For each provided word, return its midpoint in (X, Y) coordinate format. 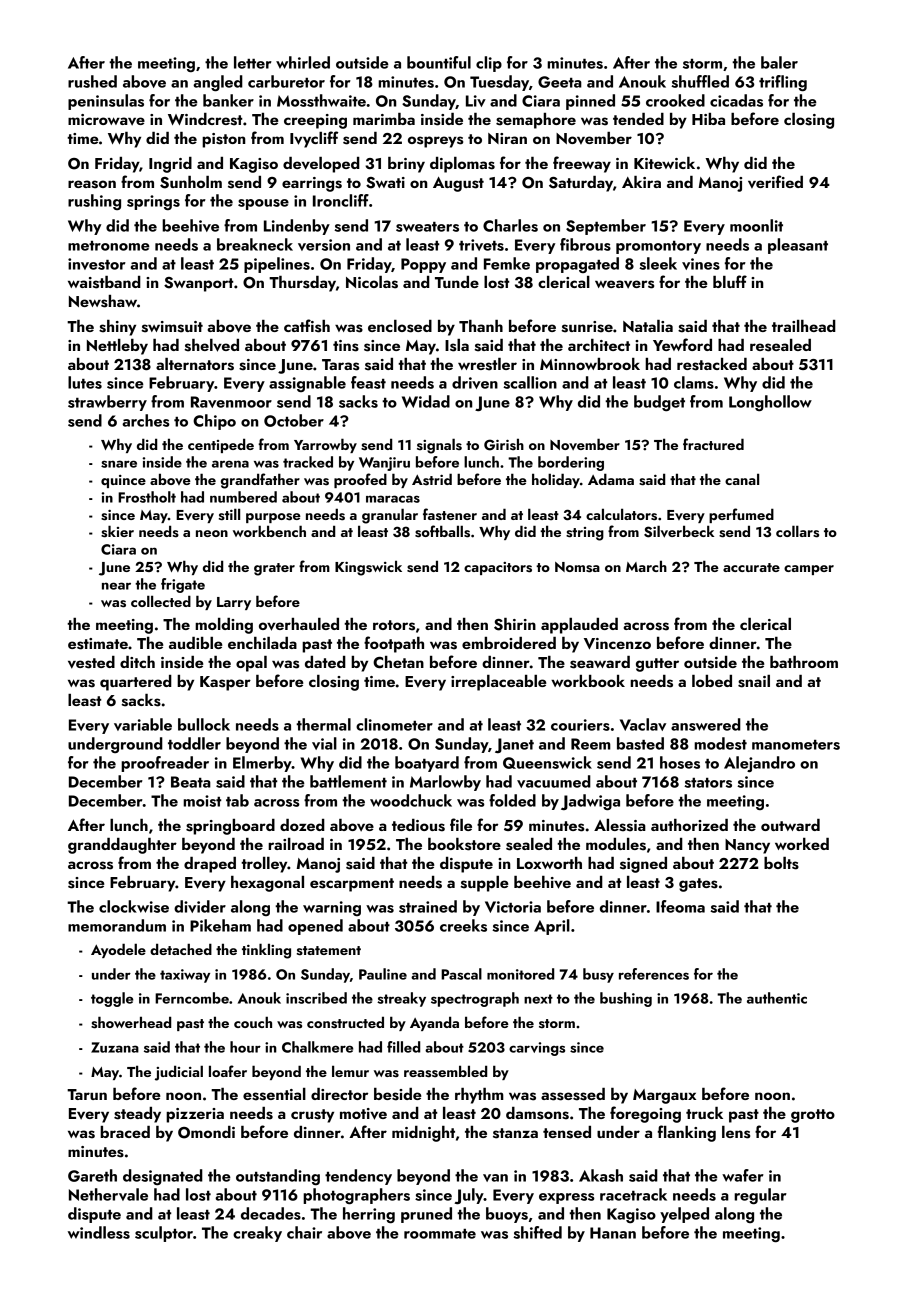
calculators (621, 514)
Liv (476, 101)
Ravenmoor (231, 402)
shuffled (700, 81)
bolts (781, 863)
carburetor (286, 81)
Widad (426, 401)
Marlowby (445, 783)
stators (708, 783)
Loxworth (549, 863)
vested (91, 662)
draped (210, 865)
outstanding (278, 1177)
